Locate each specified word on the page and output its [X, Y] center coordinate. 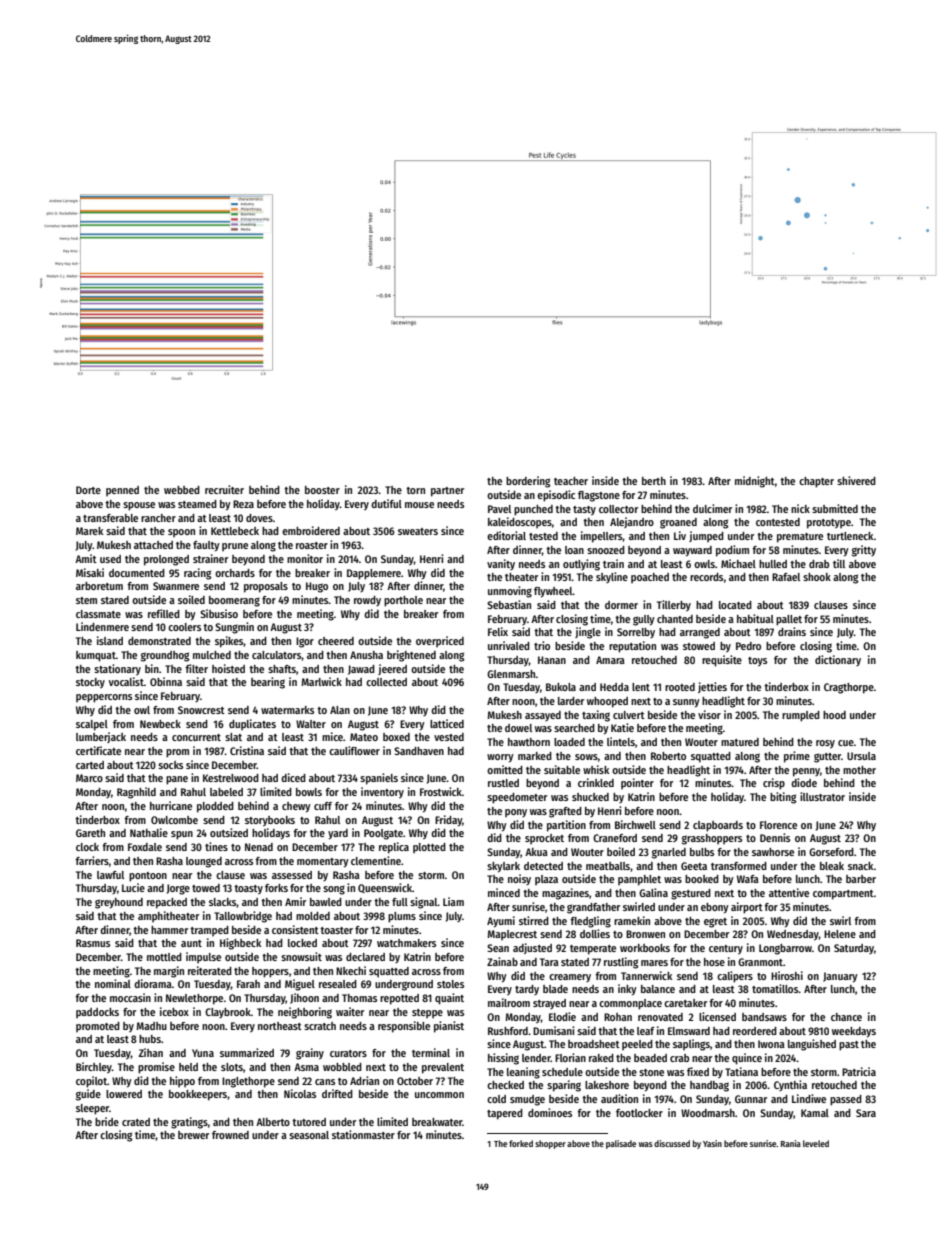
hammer [169, 930]
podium [732, 551]
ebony [715, 908]
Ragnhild [136, 793]
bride [107, 1121]
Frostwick [441, 791]
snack [861, 866]
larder [571, 701]
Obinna [166, 681]
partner [447, 492]
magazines [565, 894]
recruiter [224, 489]
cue [846, 743]
